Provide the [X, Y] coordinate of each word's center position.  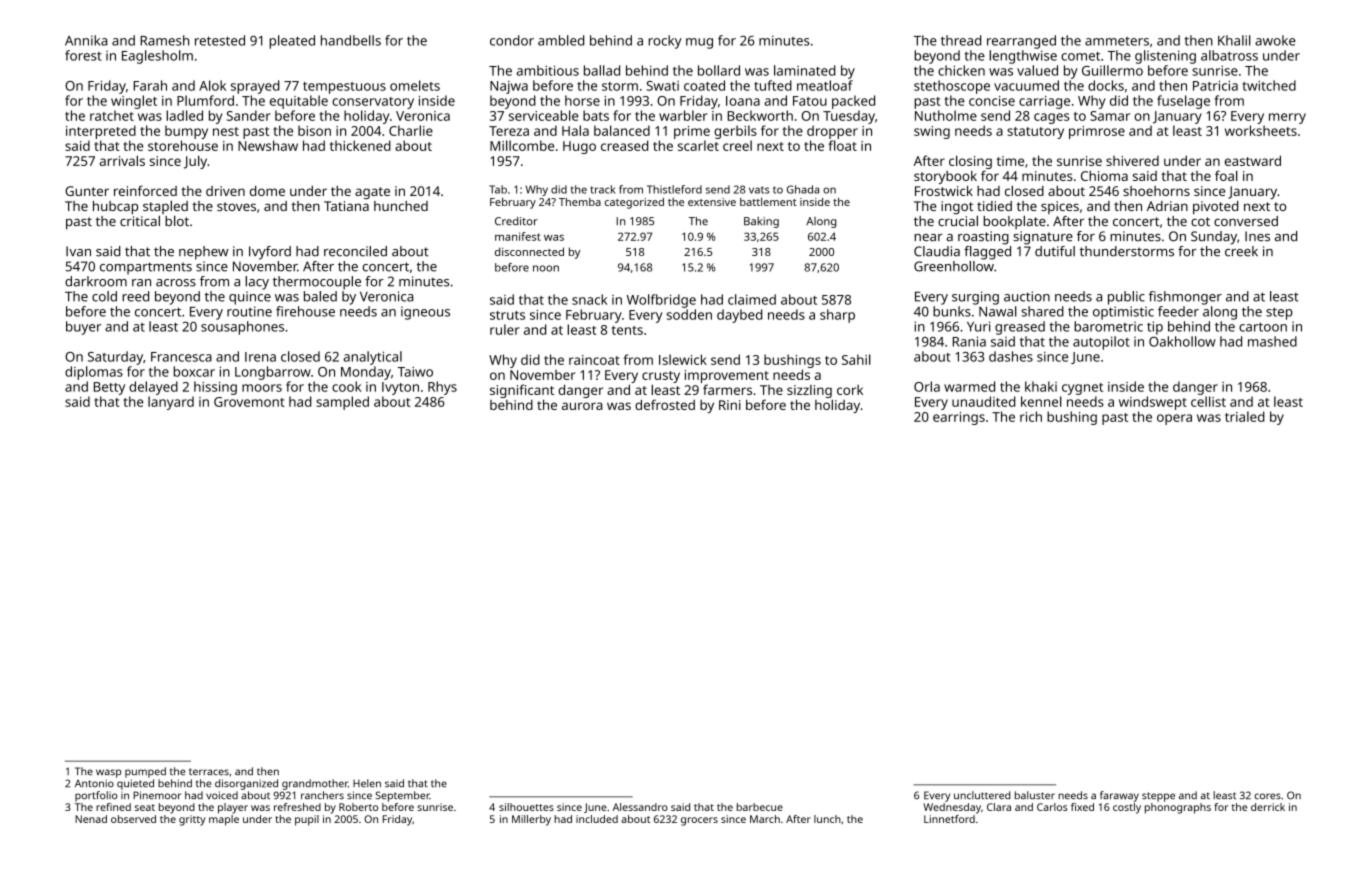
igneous [425, 313]
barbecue [760, 807]
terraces [209, 771]
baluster [1035, 795]
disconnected [529, 251]
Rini [730, 405]
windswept [1153, 403]
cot [1200, 221]
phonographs [1178, 808]
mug [699, 43]
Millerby [531, 820]
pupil [307, 820]
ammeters [1117, 41]
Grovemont [249, 402]
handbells [351, 40]
